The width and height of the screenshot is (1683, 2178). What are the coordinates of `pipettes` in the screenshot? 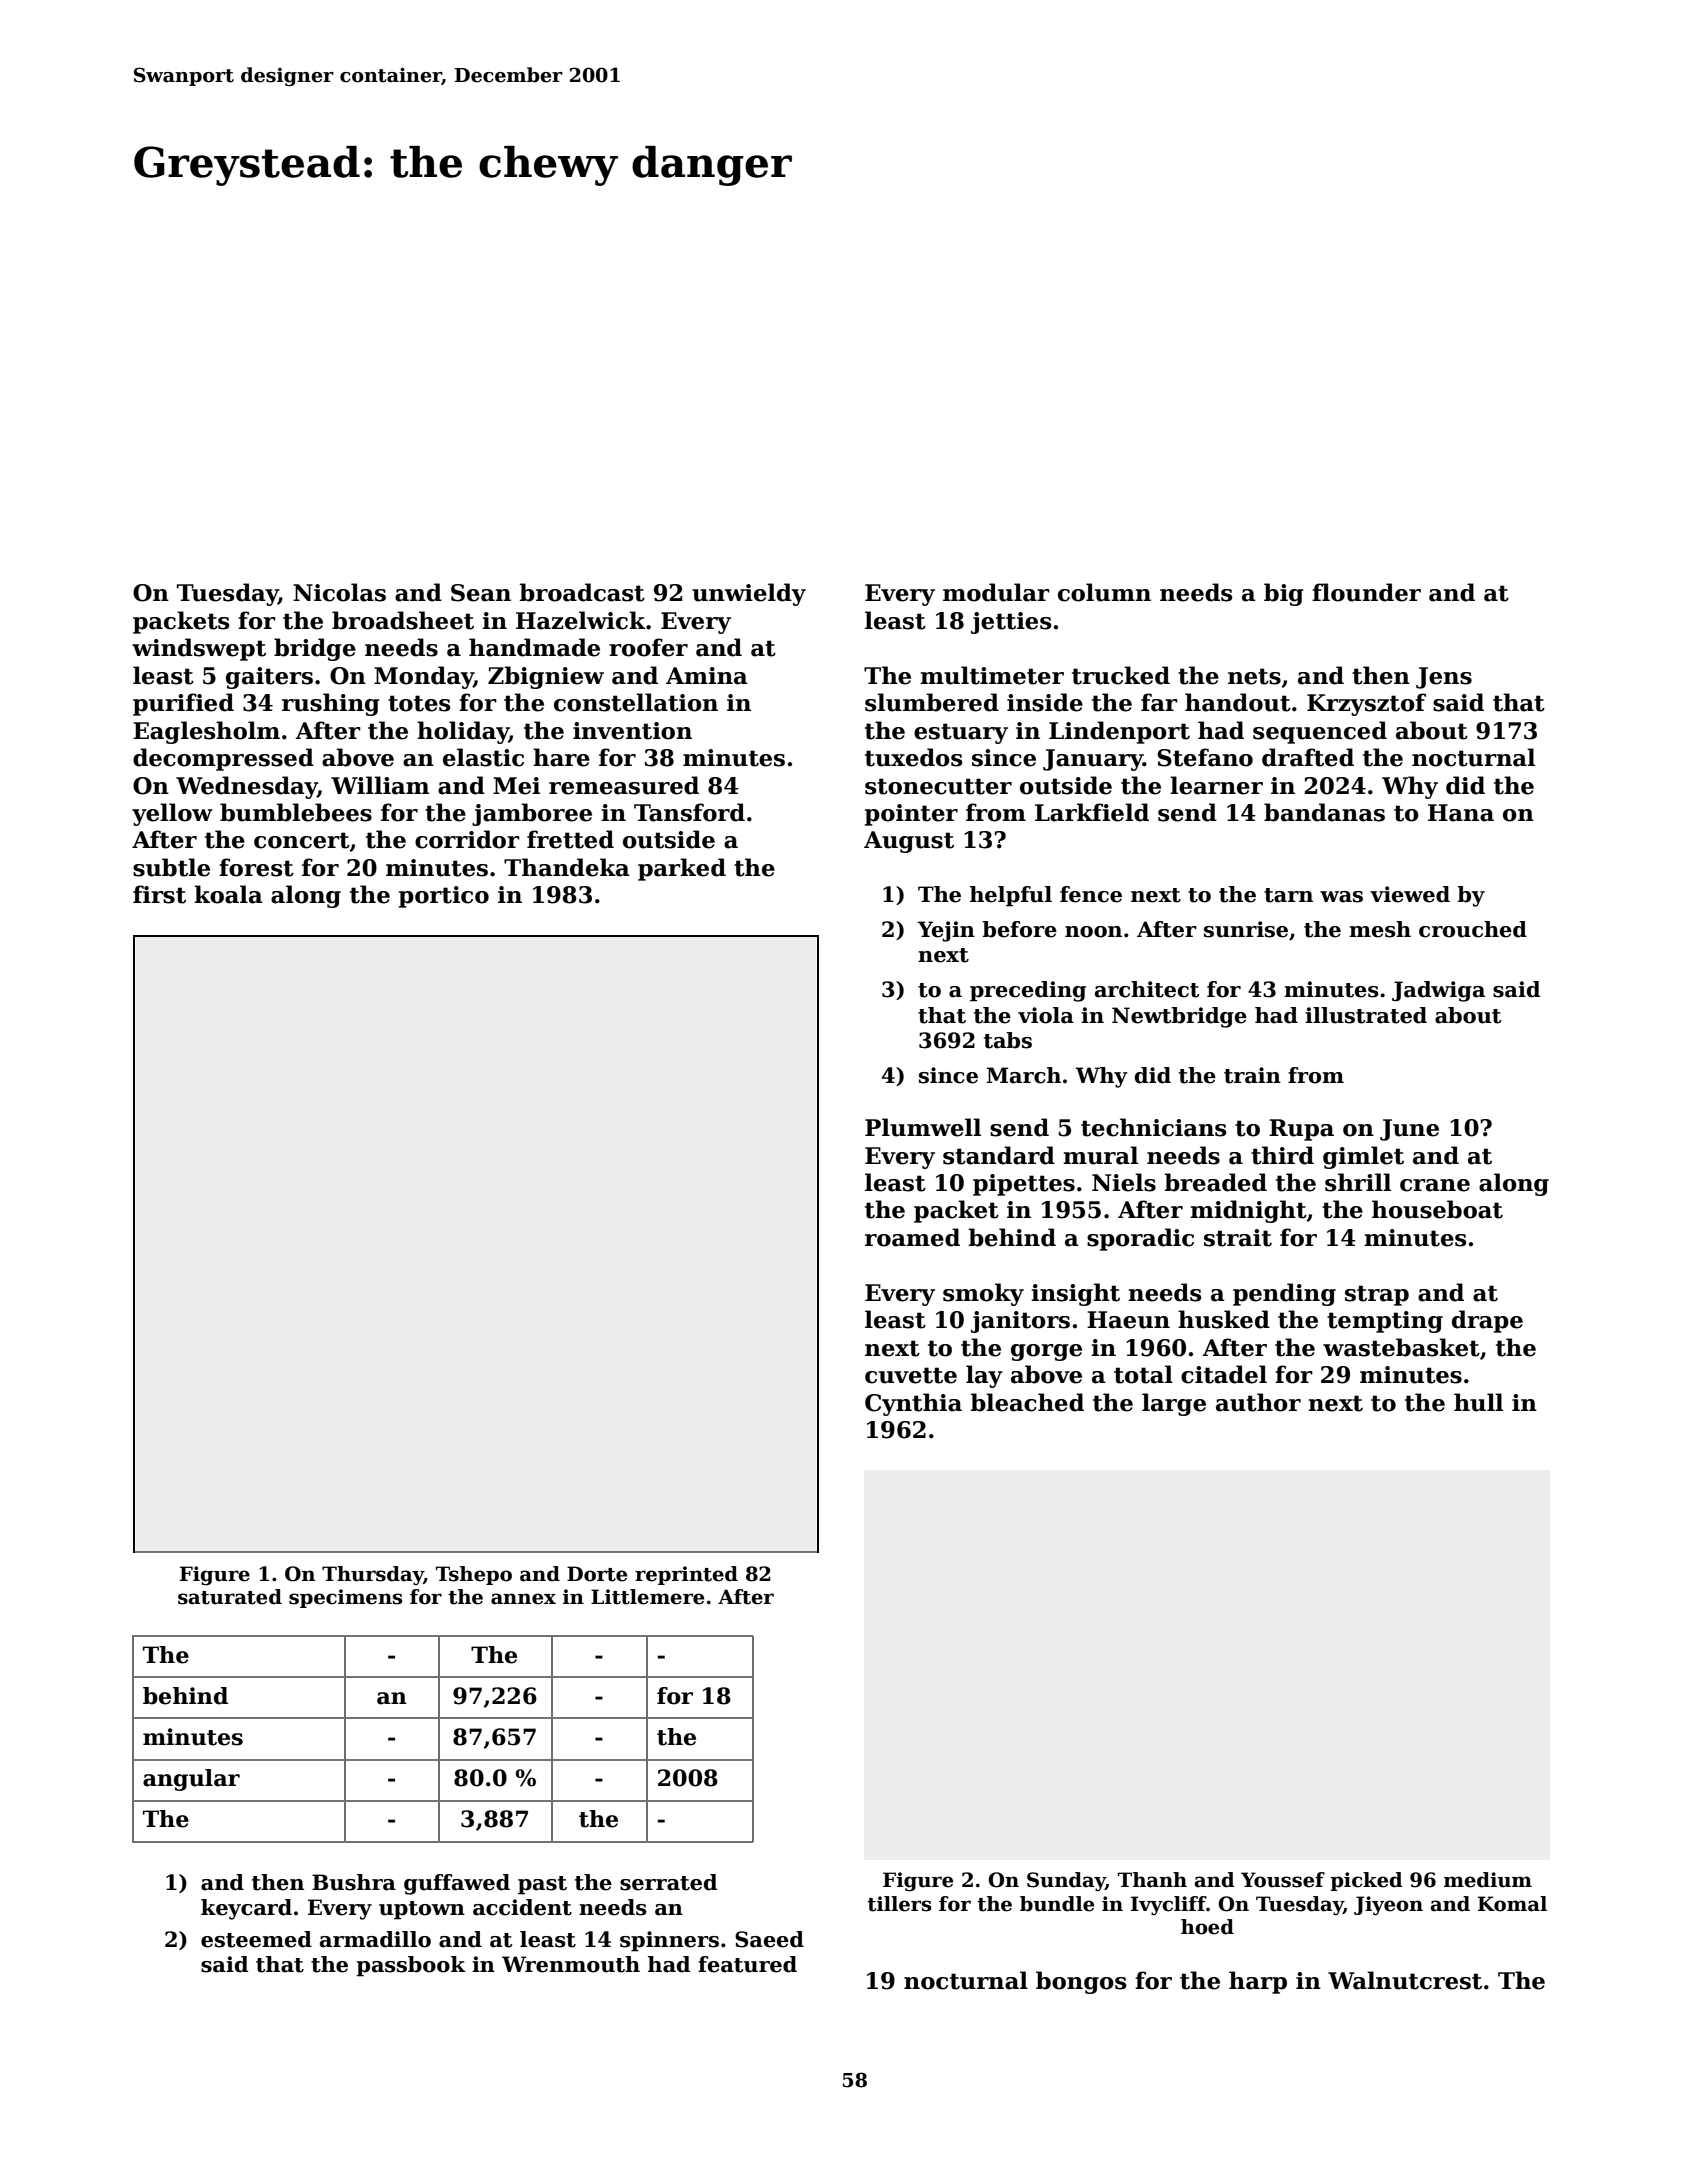 It's located at (1024, 1185).
